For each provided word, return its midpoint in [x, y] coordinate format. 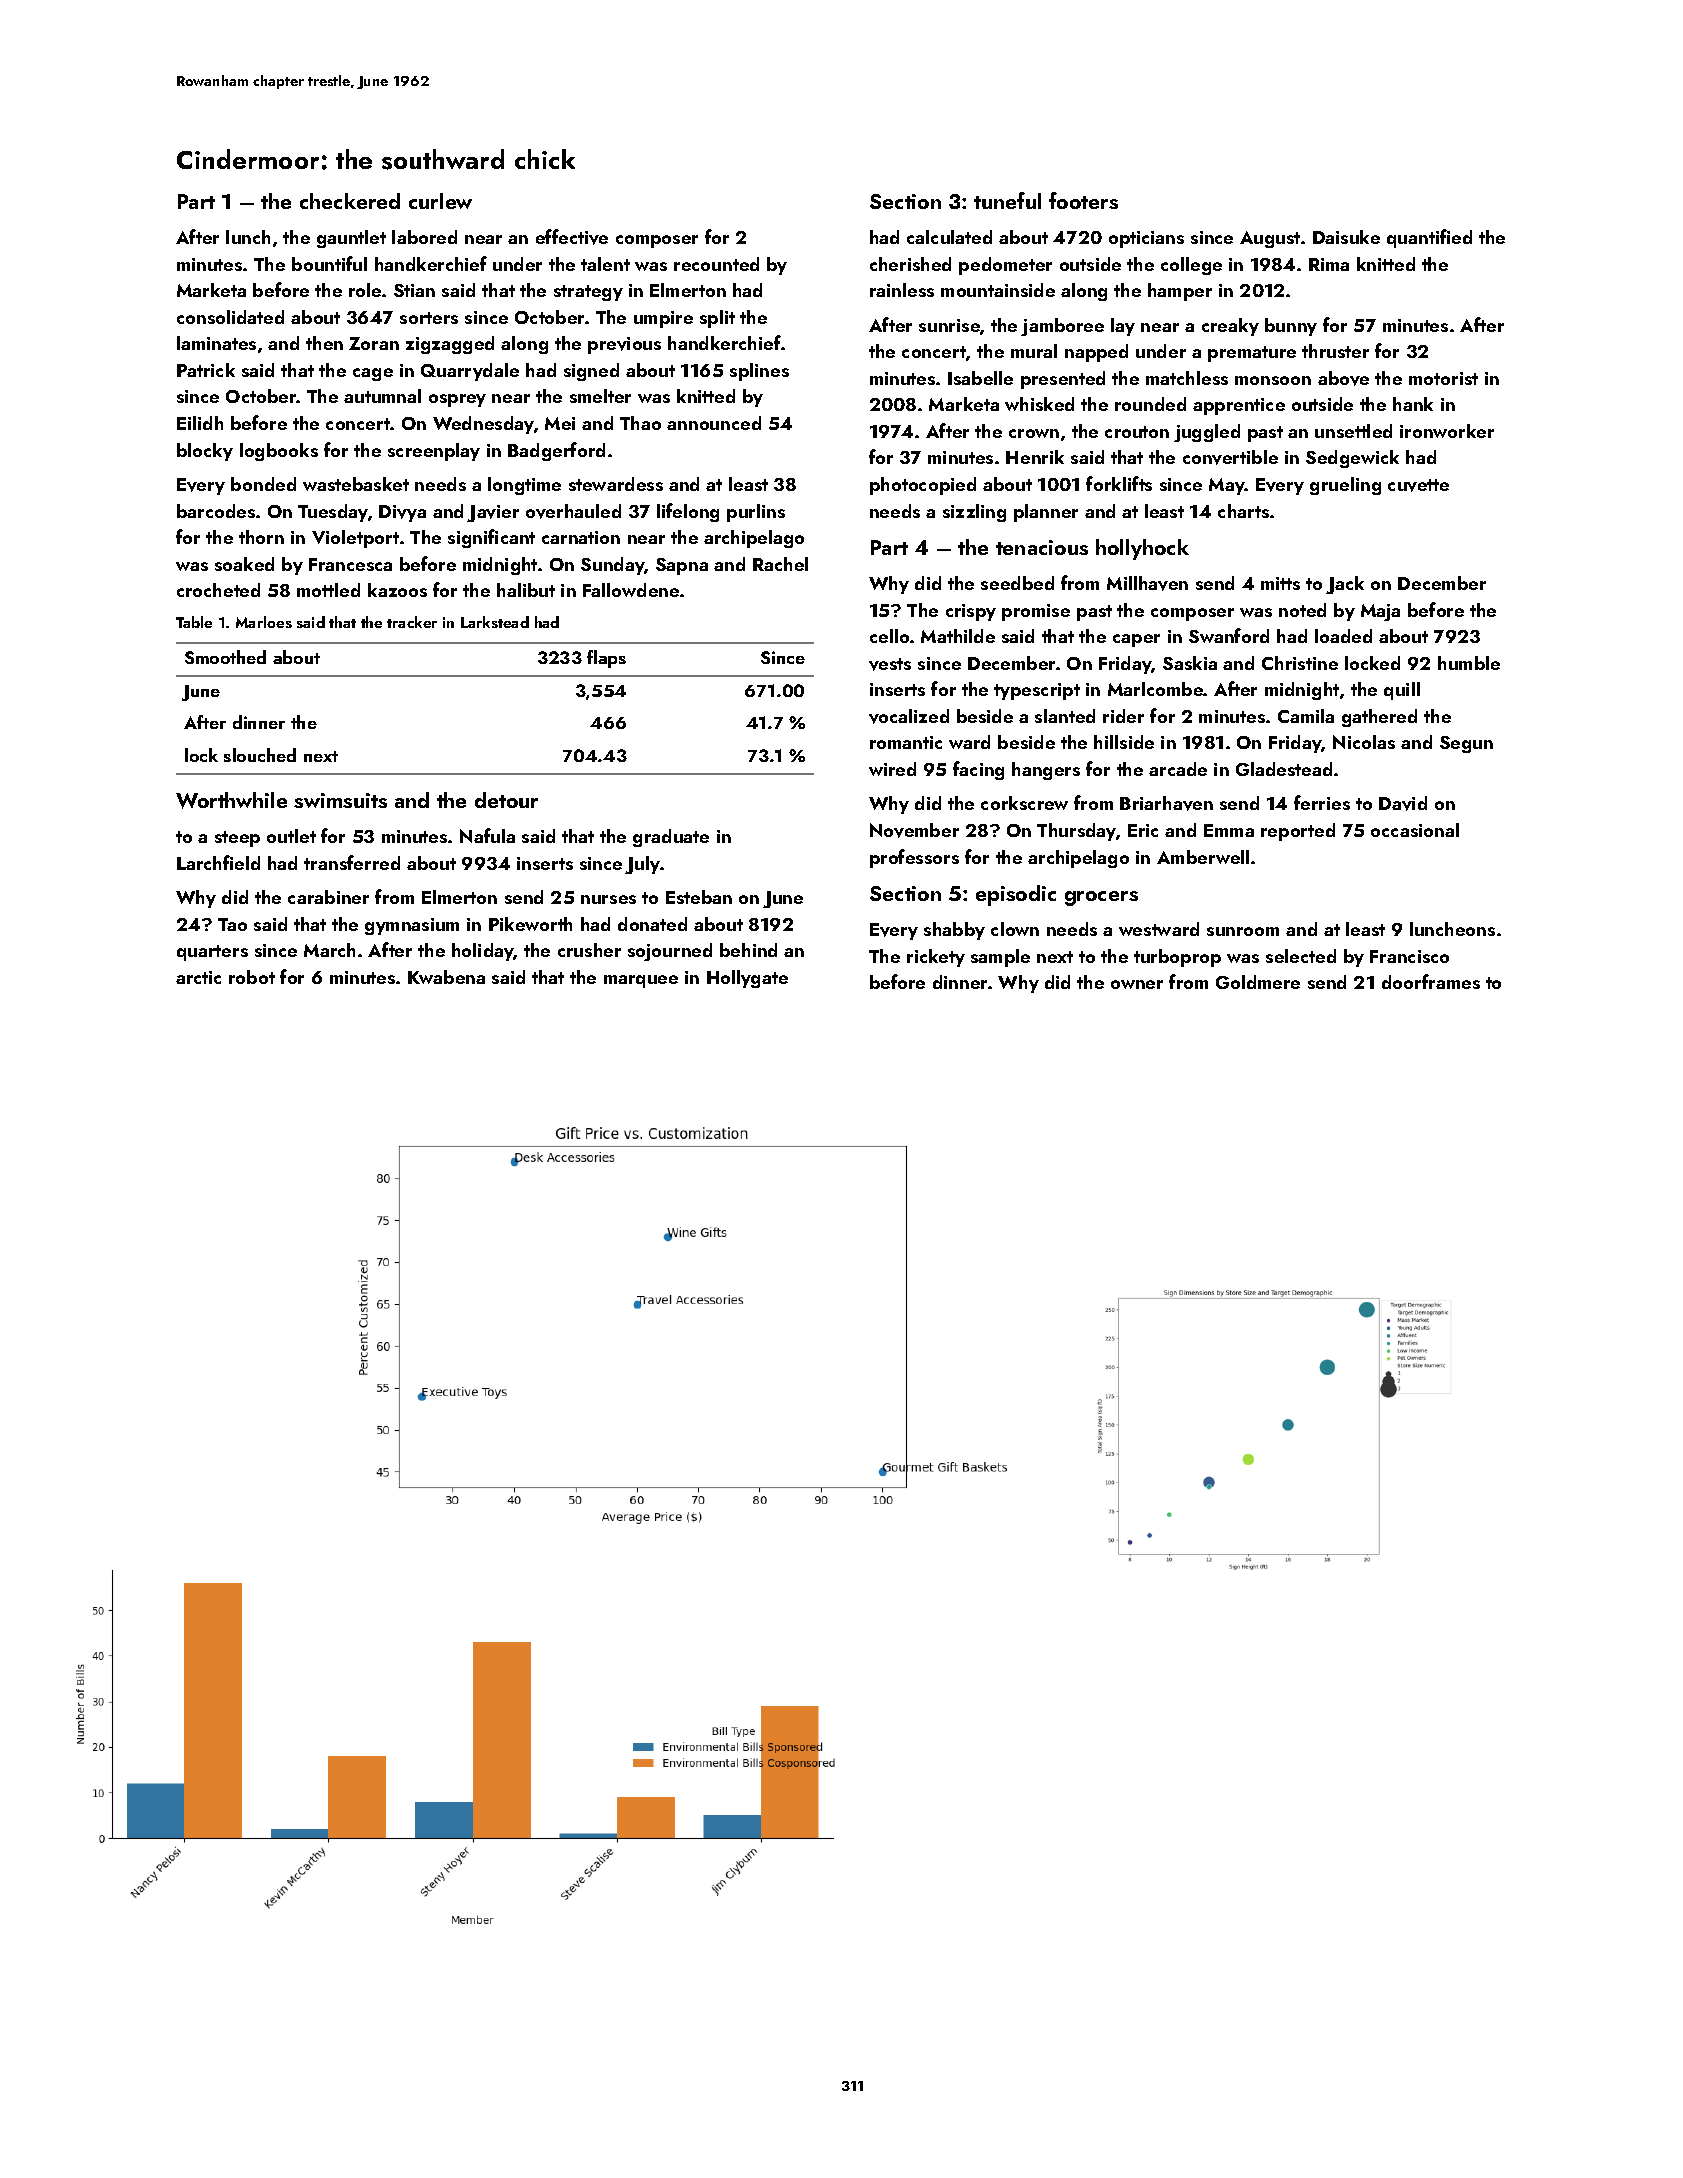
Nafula [487, 835]
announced [714, 423]
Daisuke [1346, 237]
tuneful [1007, 200]
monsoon [1273, 380]
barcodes [216, 511]
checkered [350, 201]
